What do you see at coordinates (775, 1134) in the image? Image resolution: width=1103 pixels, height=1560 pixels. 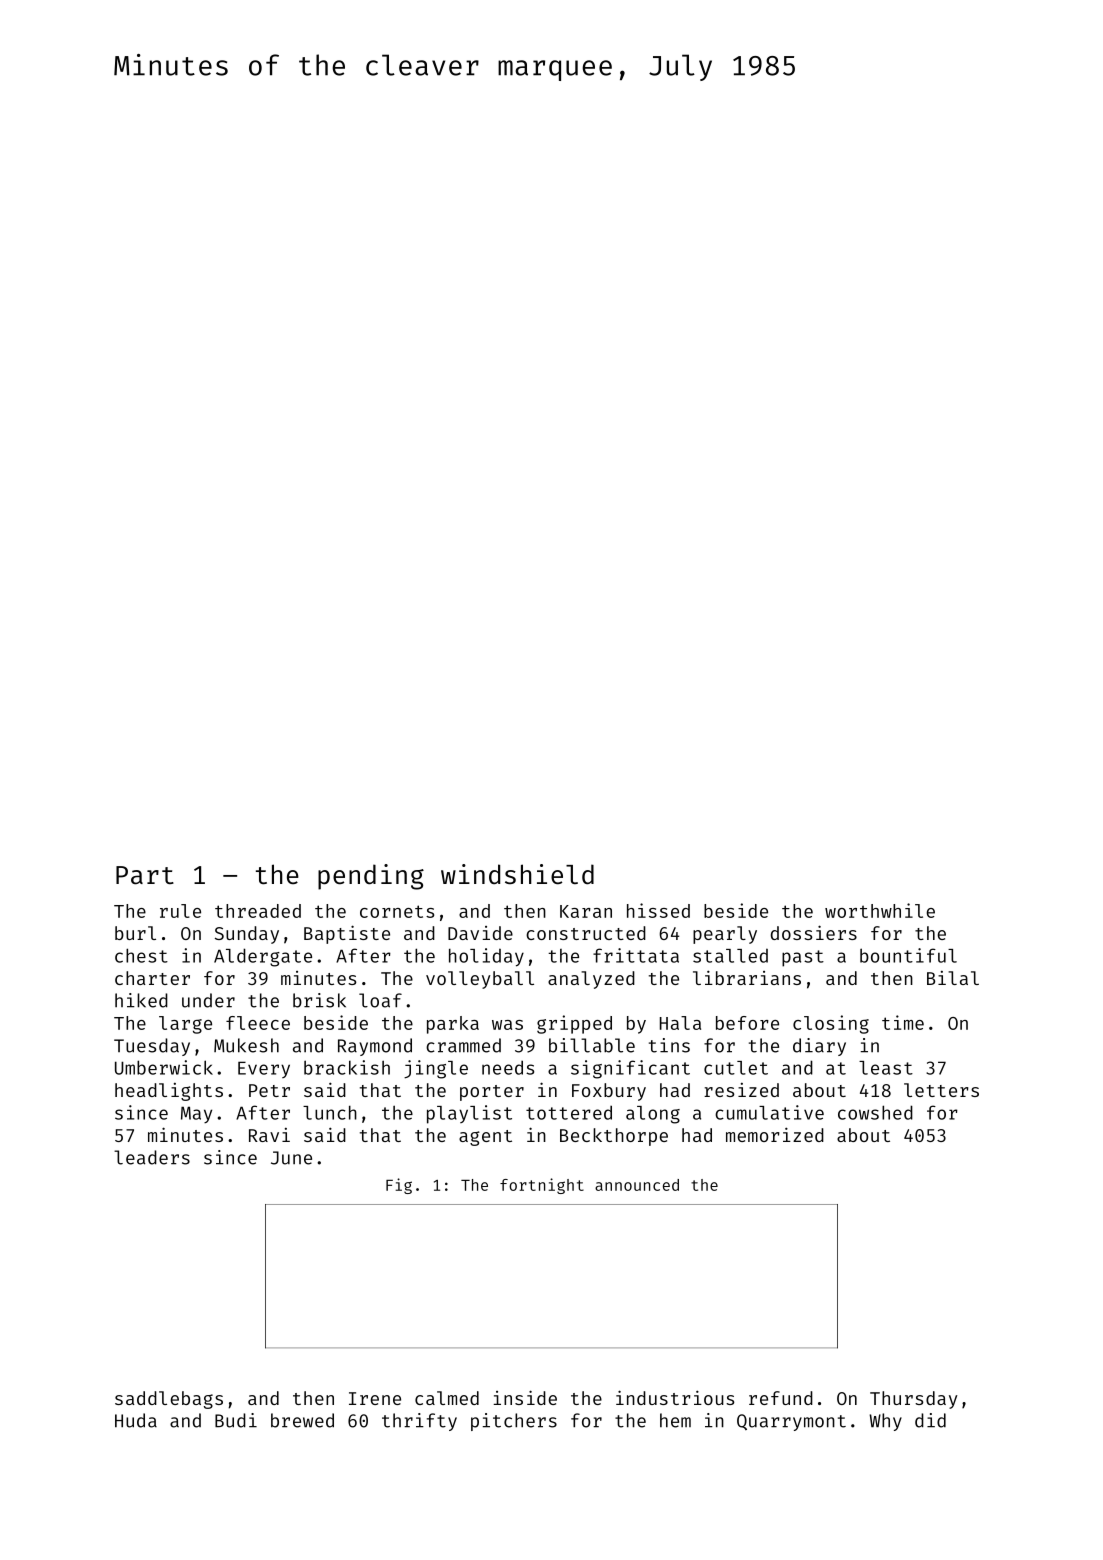 I see `memorized` at bounding box center [775, 1134].
